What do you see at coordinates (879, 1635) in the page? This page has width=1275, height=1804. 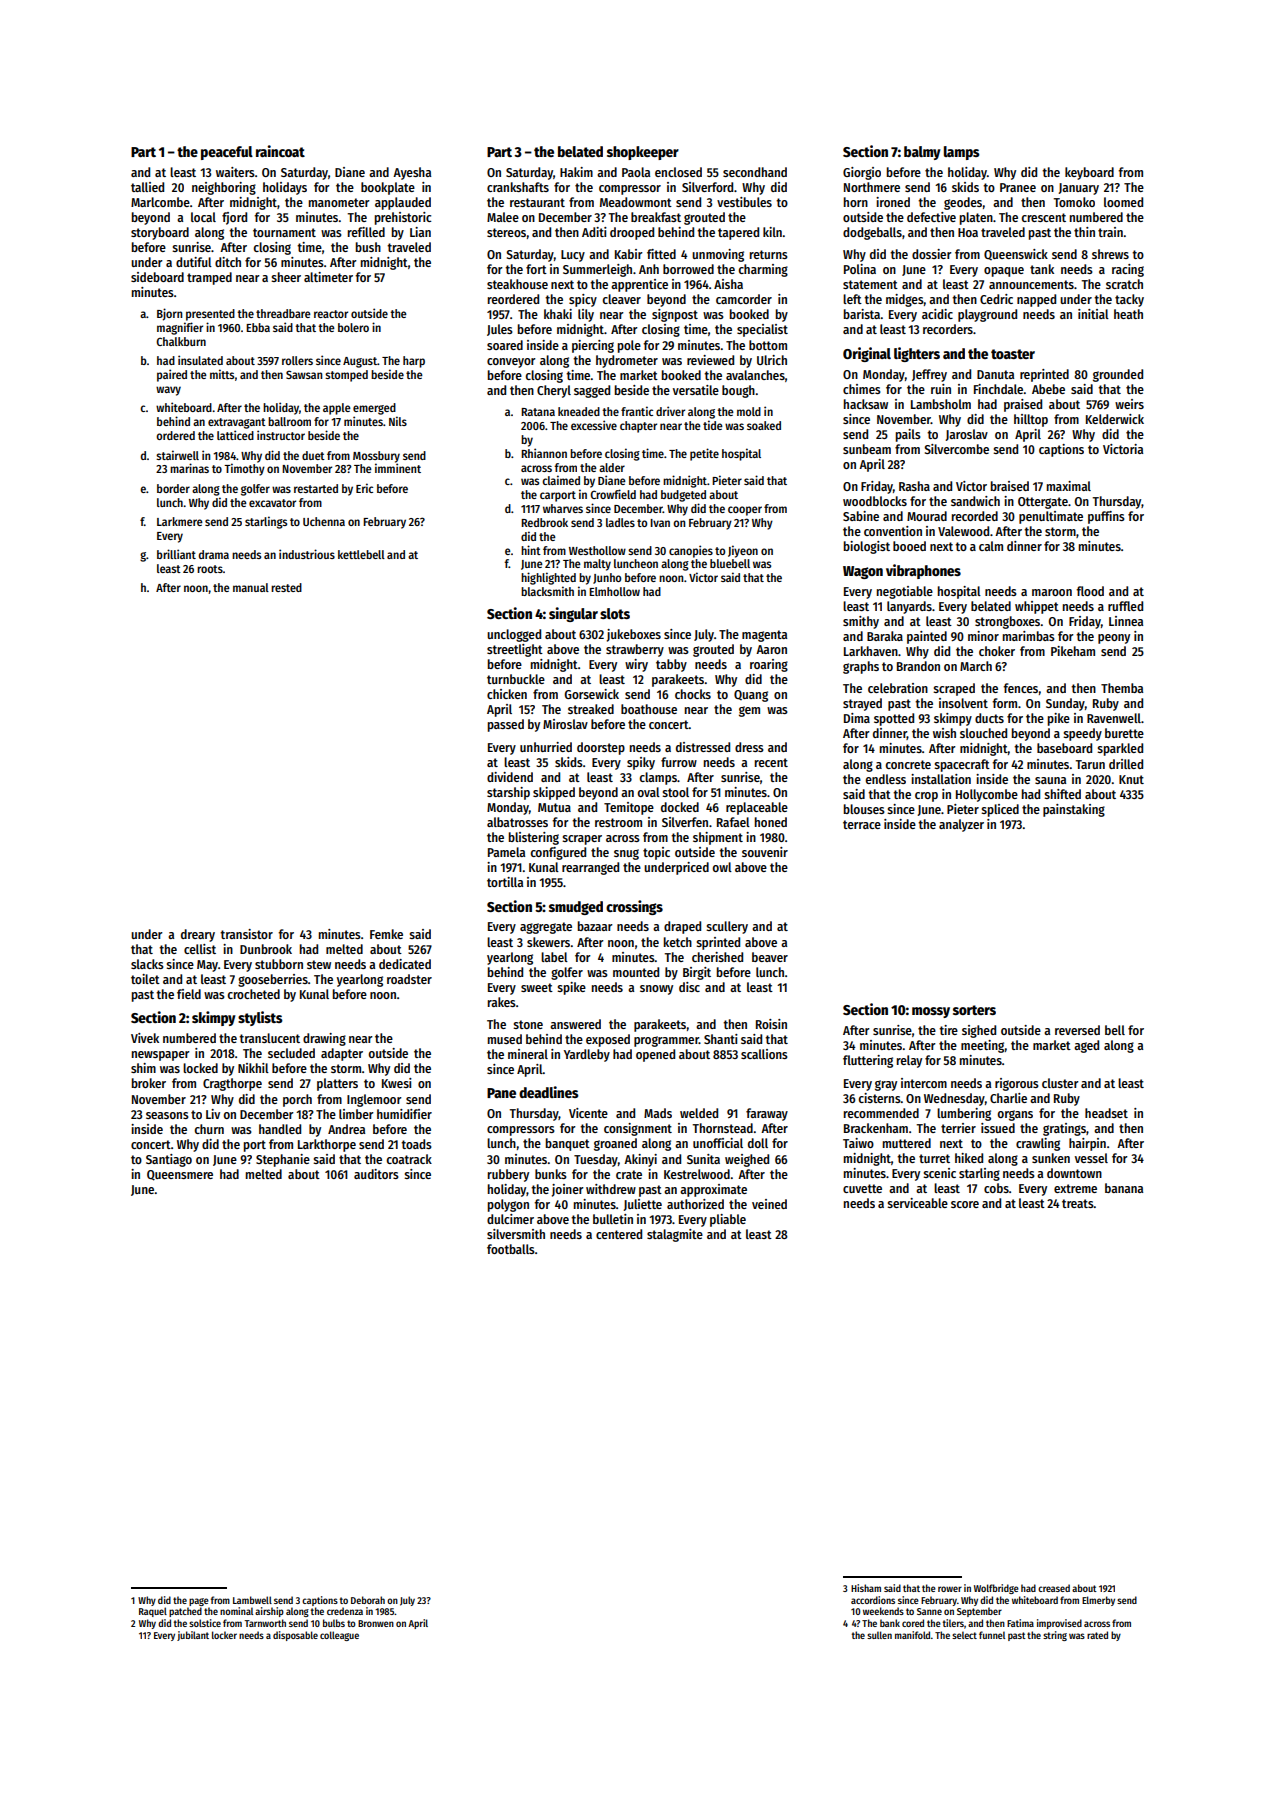 I see `sullen` at bounding box center [879, 1635].
